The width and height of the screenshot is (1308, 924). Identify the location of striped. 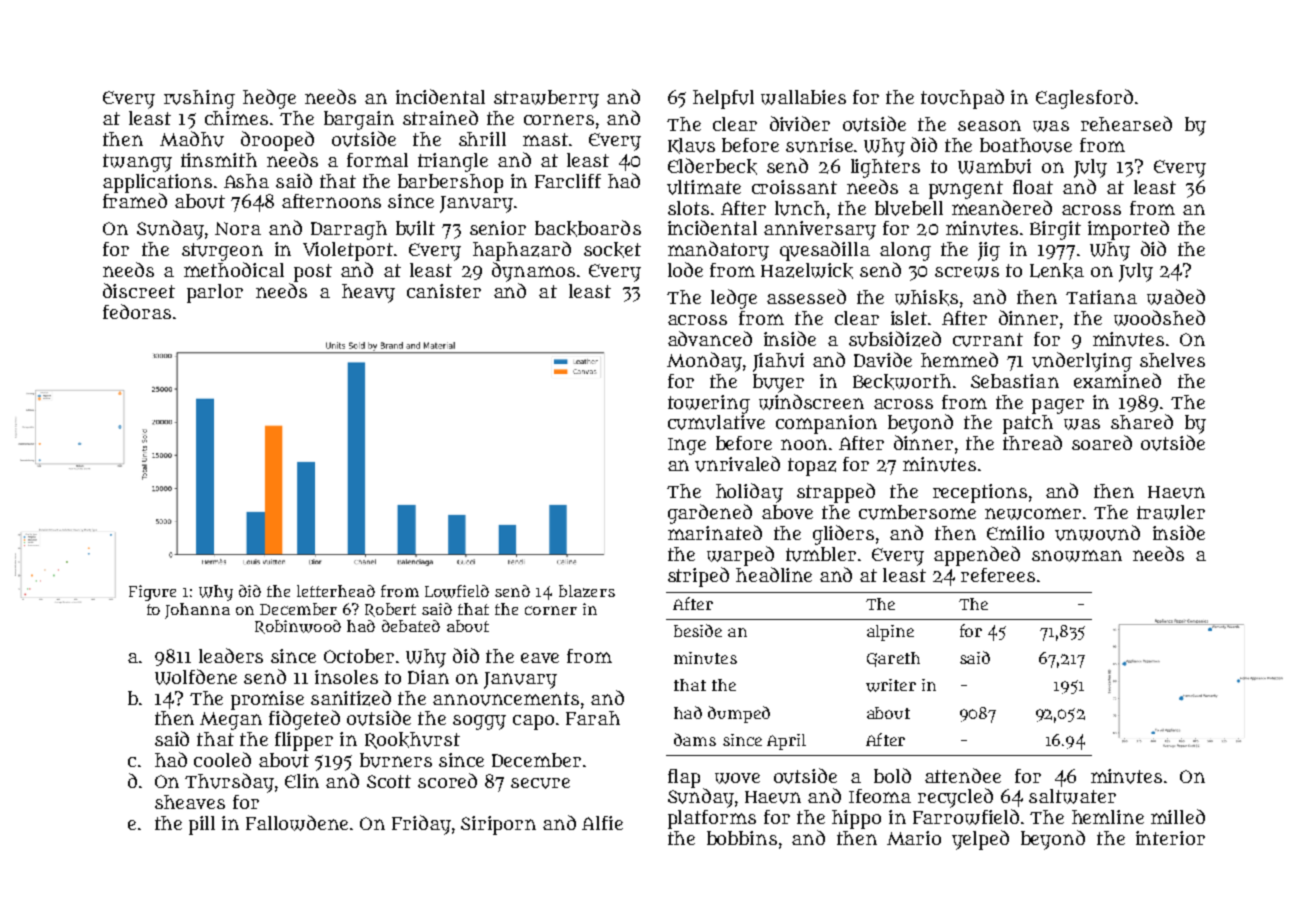
(698, 577).
